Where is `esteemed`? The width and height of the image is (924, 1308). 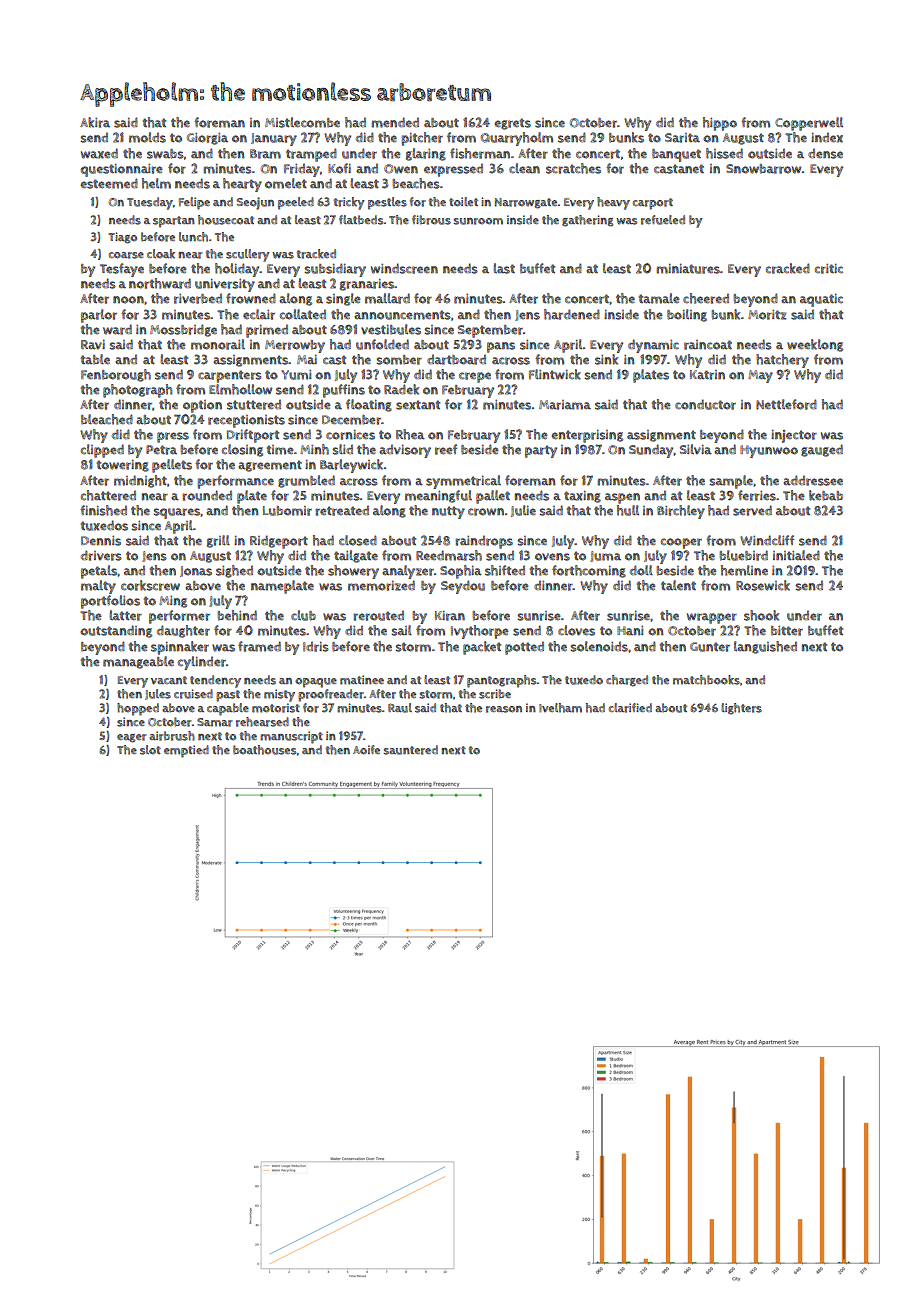
esteemed is located at coordinates (109, 183).
